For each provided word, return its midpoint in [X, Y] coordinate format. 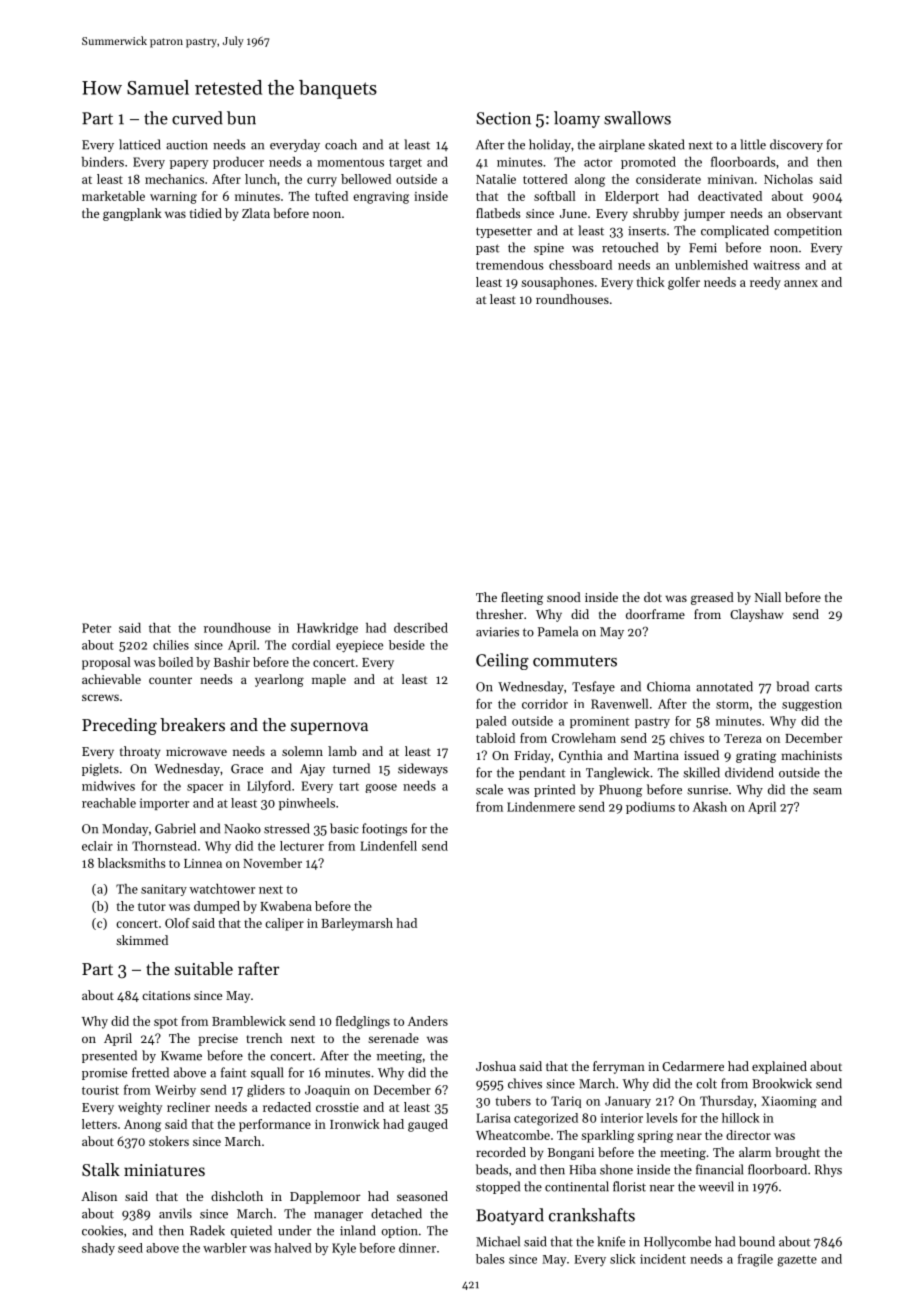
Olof [177, 923]
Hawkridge [327, 629]
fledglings [363, 1022]
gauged [428, 1125]
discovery [796, 145]
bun [241, 118]
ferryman [619, 1067]
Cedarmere [693, 1066]
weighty [140, 1108]
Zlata [256, 213]
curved [197, 118]
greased [712, 598]
